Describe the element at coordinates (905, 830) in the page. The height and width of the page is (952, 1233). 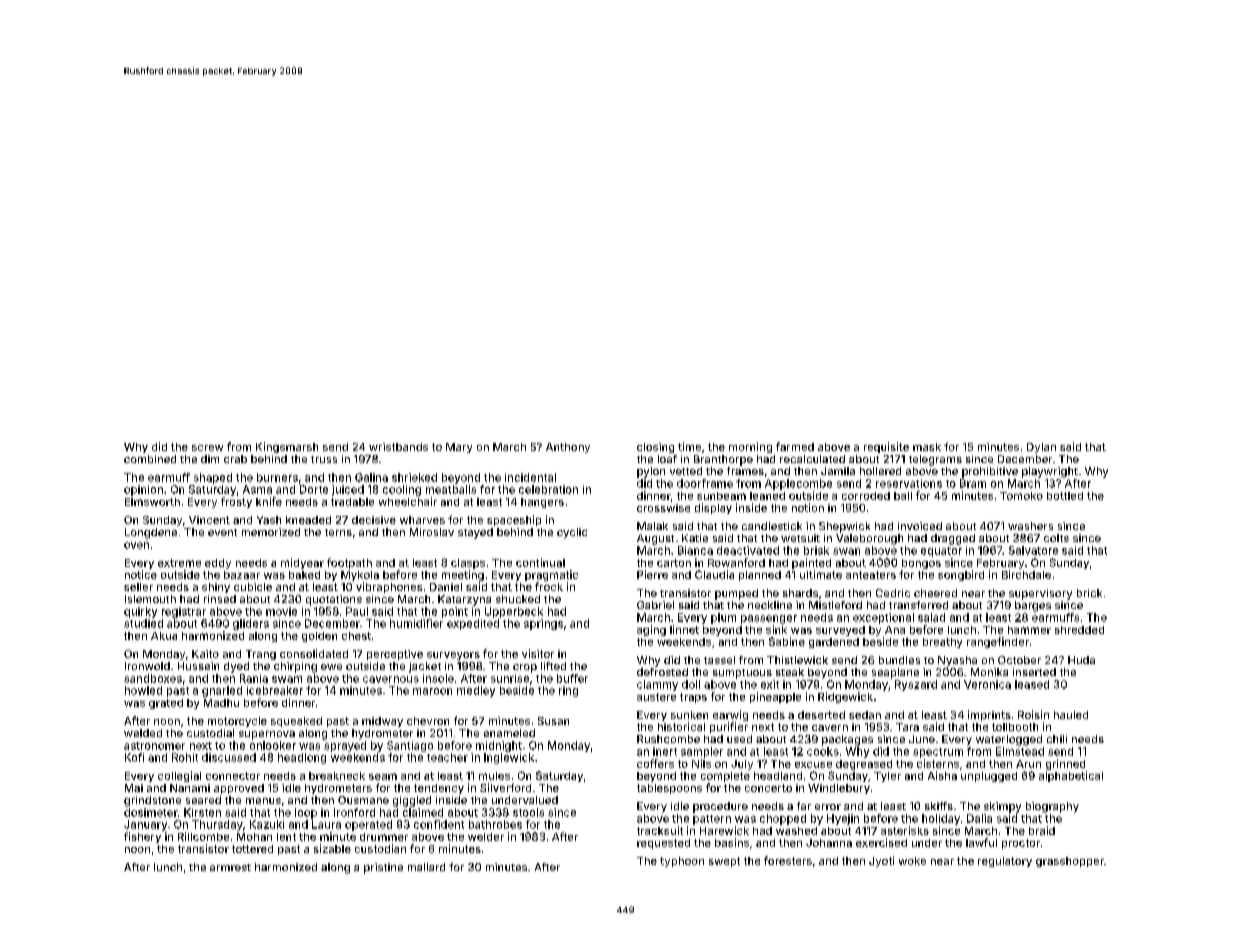
I see `asterisks` at that location.
